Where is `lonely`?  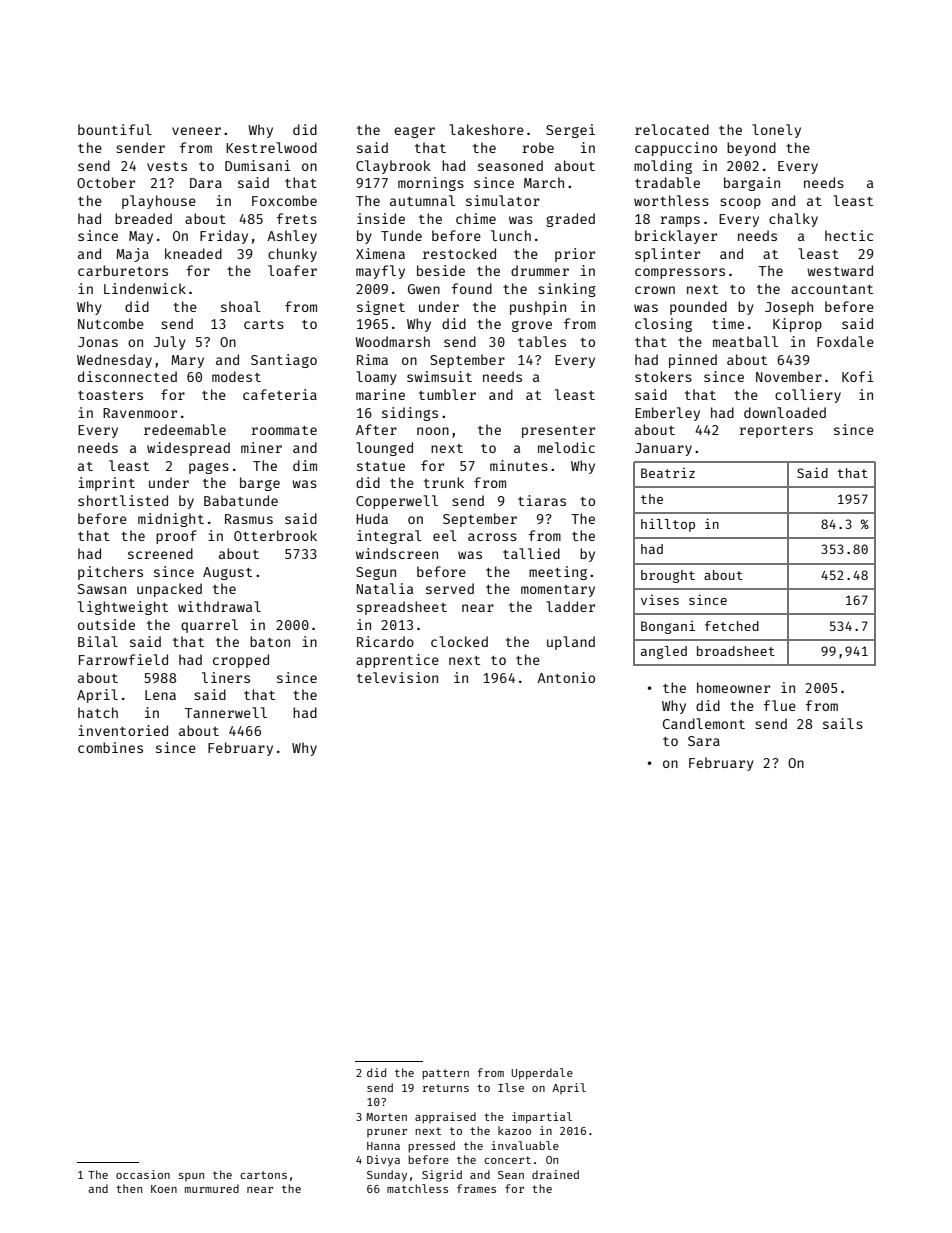 lonely is located at coordinates (776, 131).
